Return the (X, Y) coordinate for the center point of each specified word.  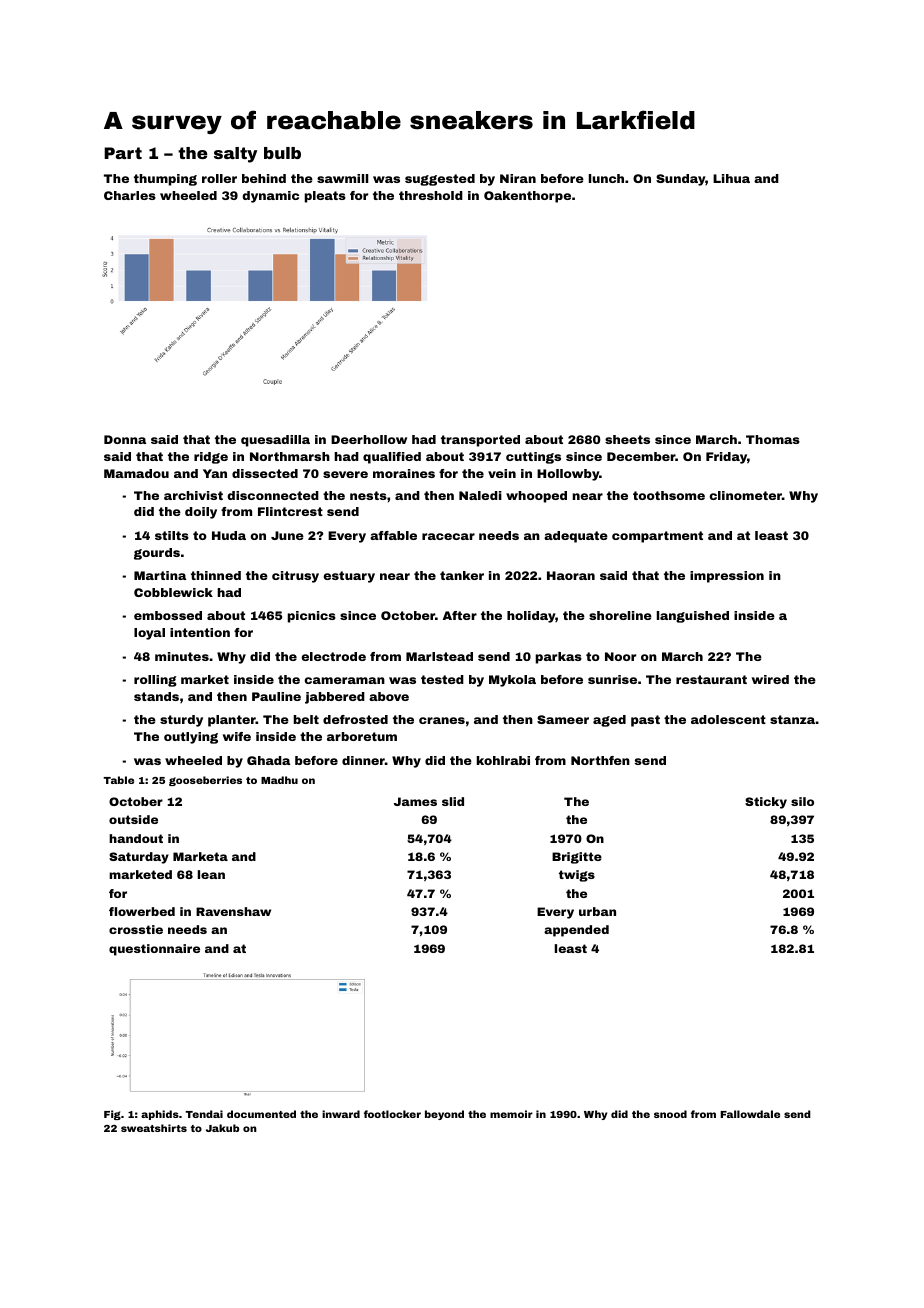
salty (235, 155)
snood (670, 1114)
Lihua (731, 178)
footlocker (392, 1114)
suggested (440, 180)
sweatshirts (154, 1128)
